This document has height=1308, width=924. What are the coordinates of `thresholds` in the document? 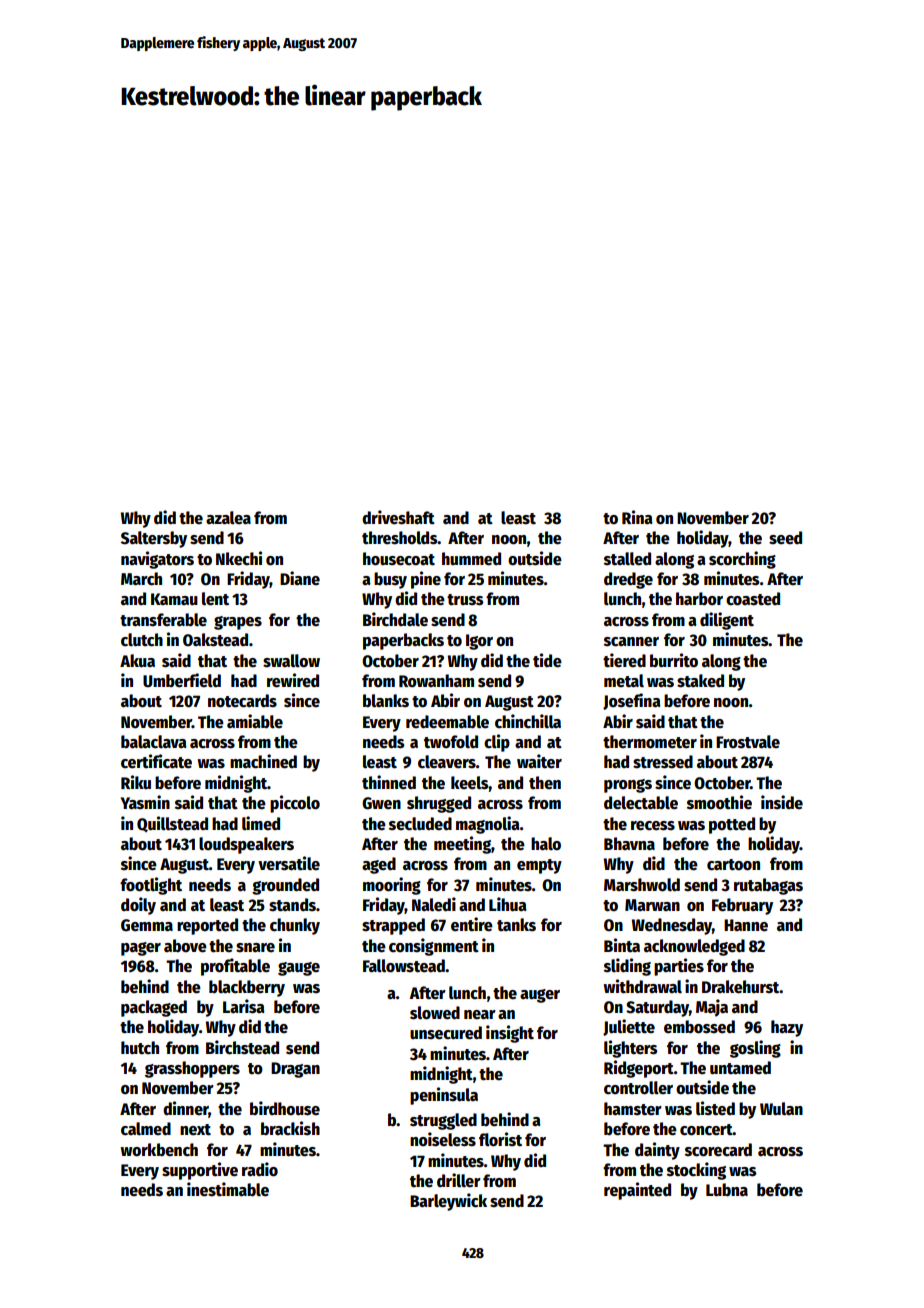 It's located at (400, 538).
